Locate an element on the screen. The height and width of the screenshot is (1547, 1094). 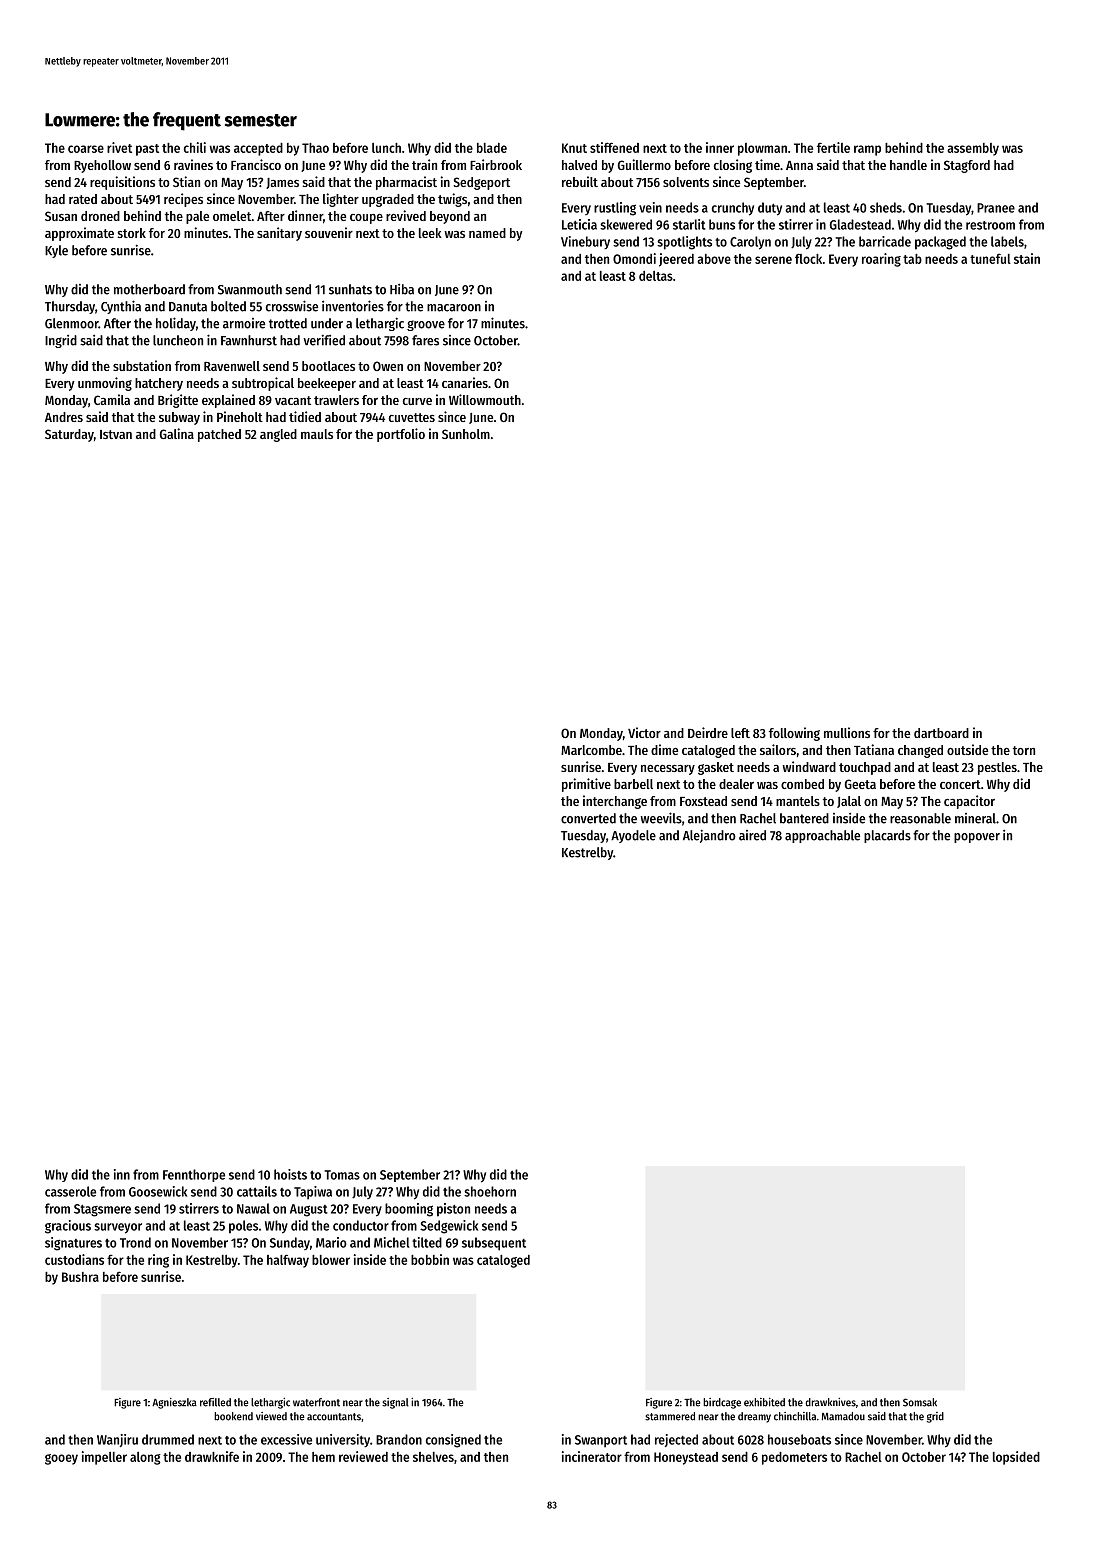
poles is located at coordinates (243, 1227).
